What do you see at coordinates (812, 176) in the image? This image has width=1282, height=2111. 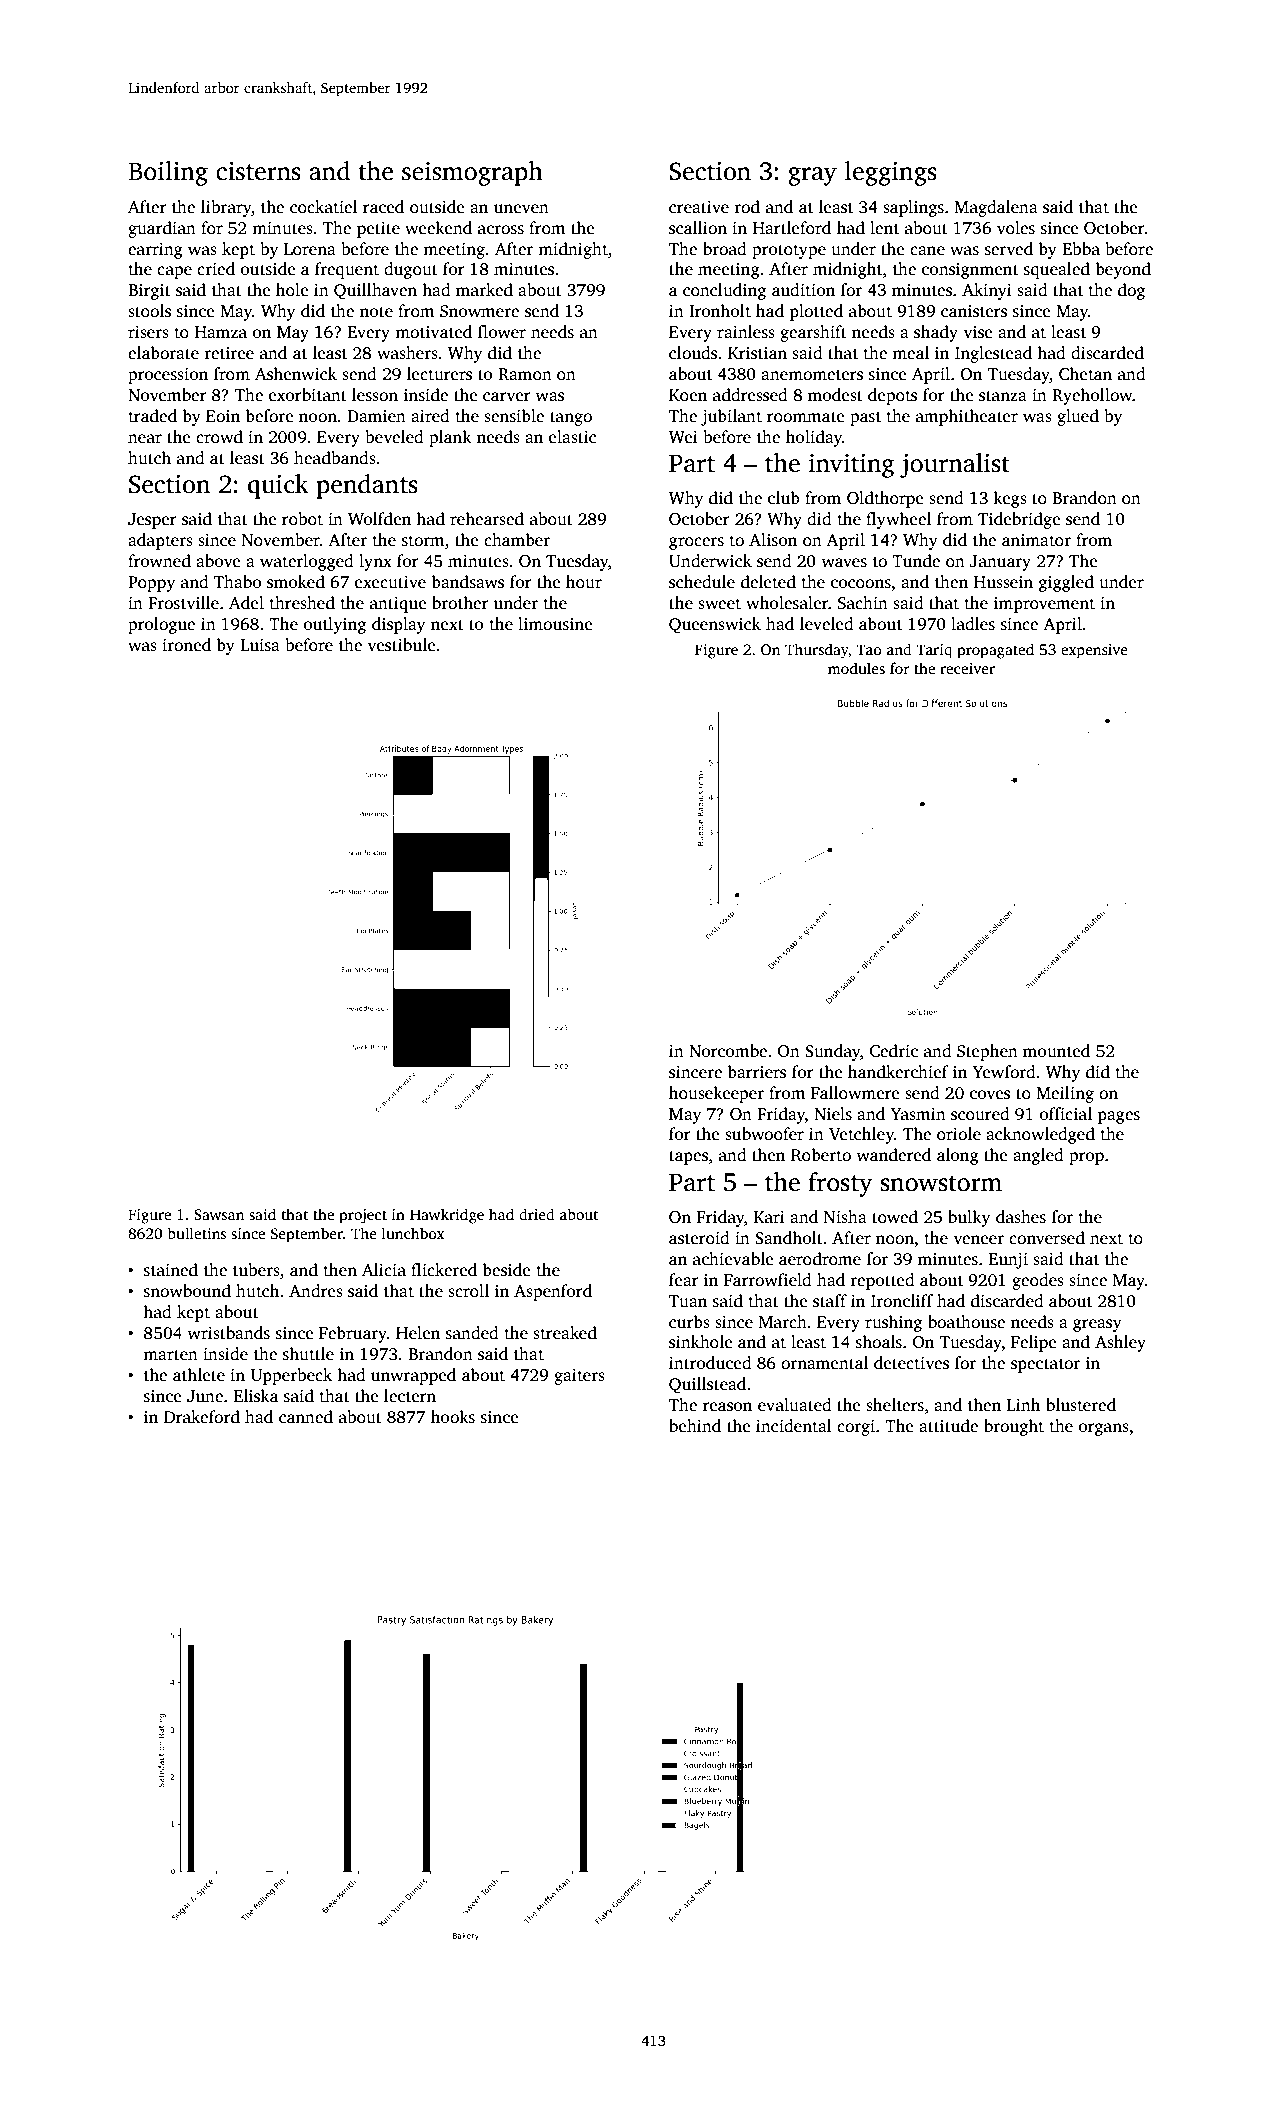 I see `gray` at bounding box center [812, 176].
